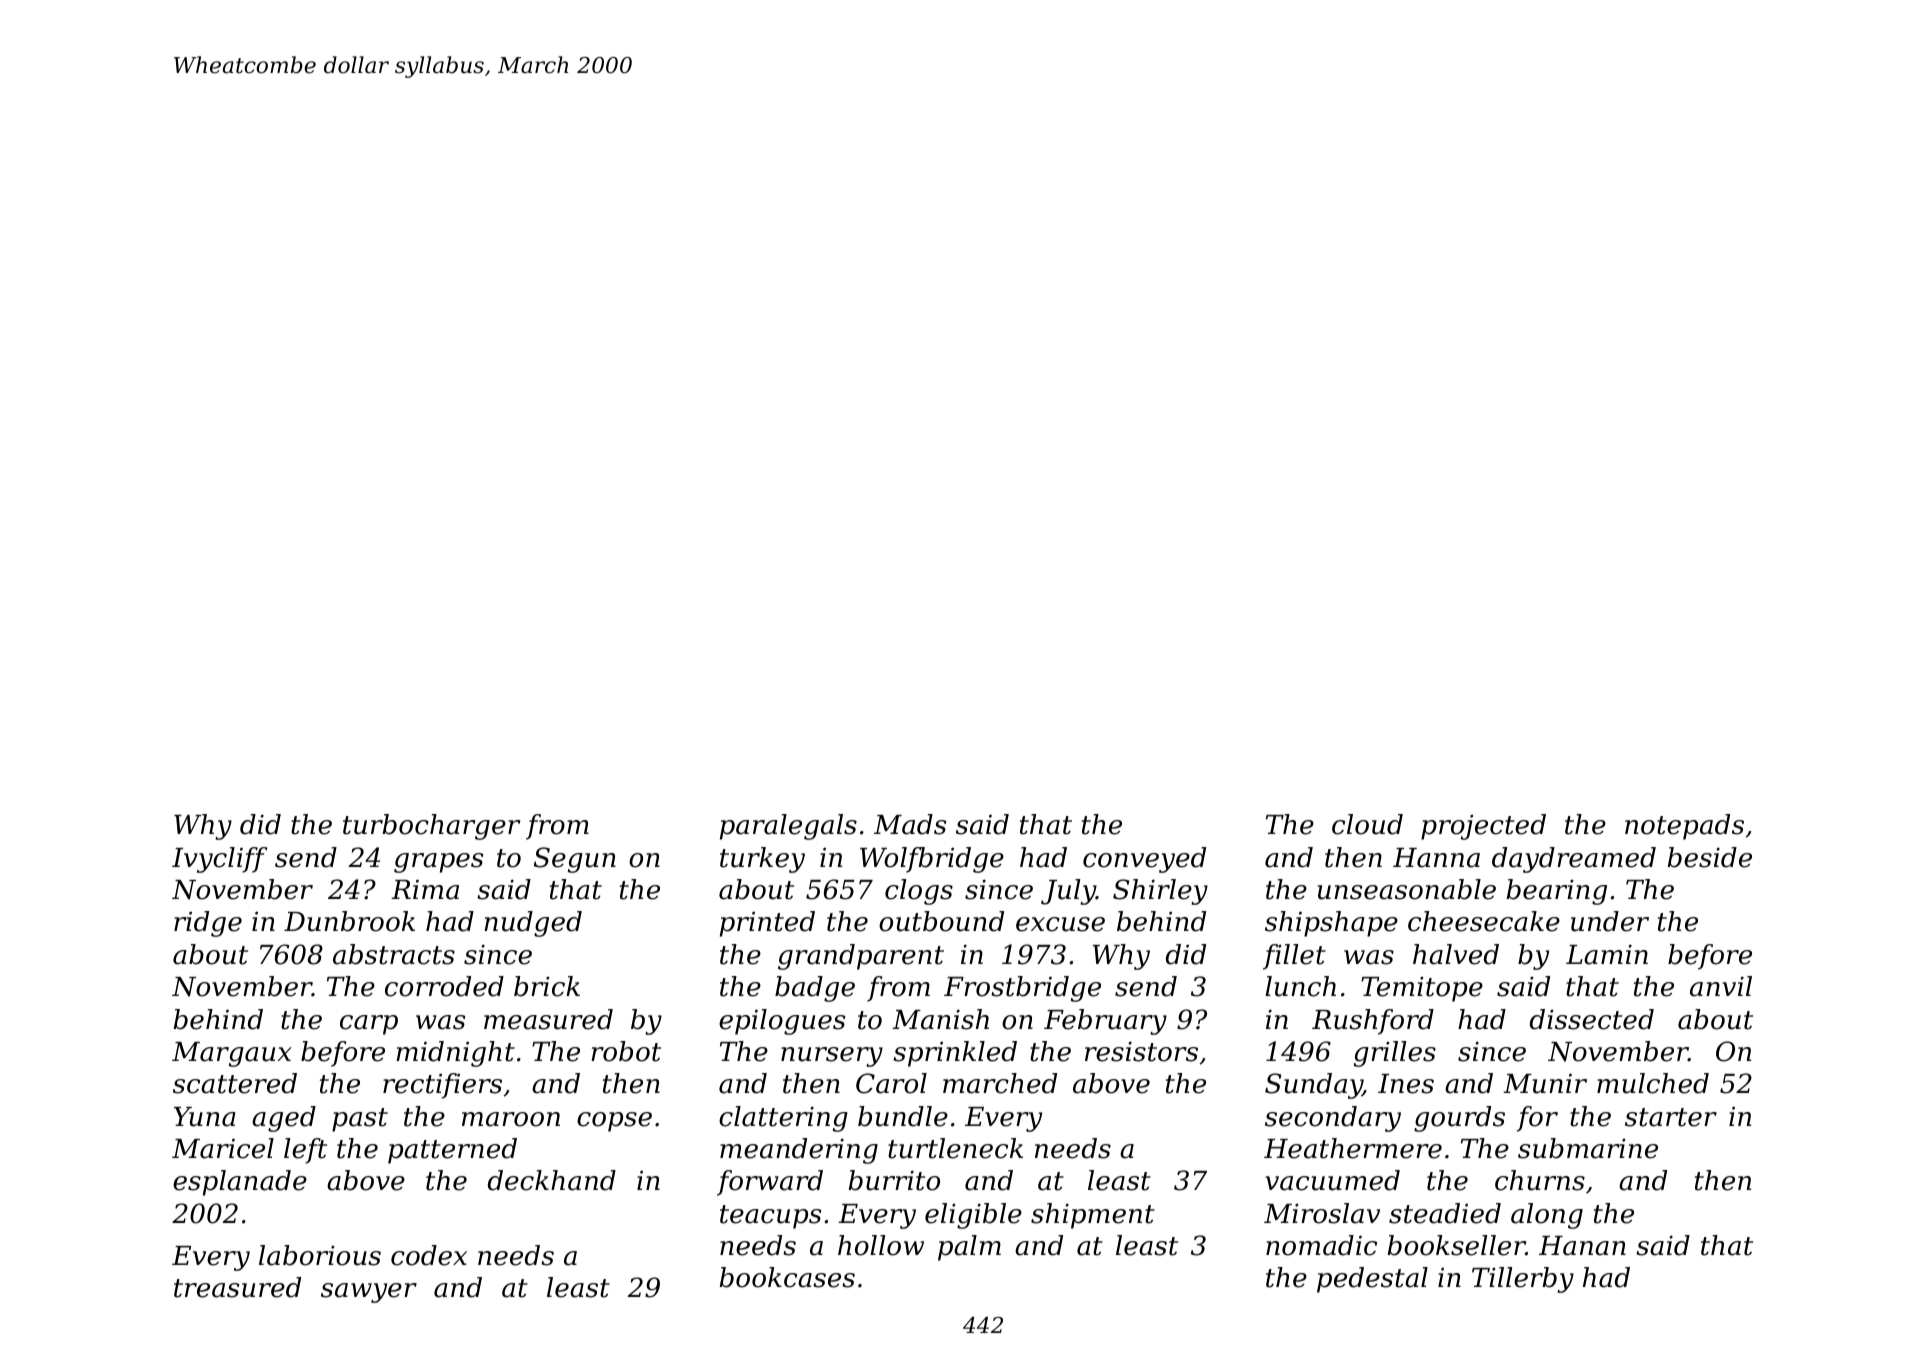 This page has height=1362, width=1926. I want to click on Tillerby, so click(1523, 1280).
